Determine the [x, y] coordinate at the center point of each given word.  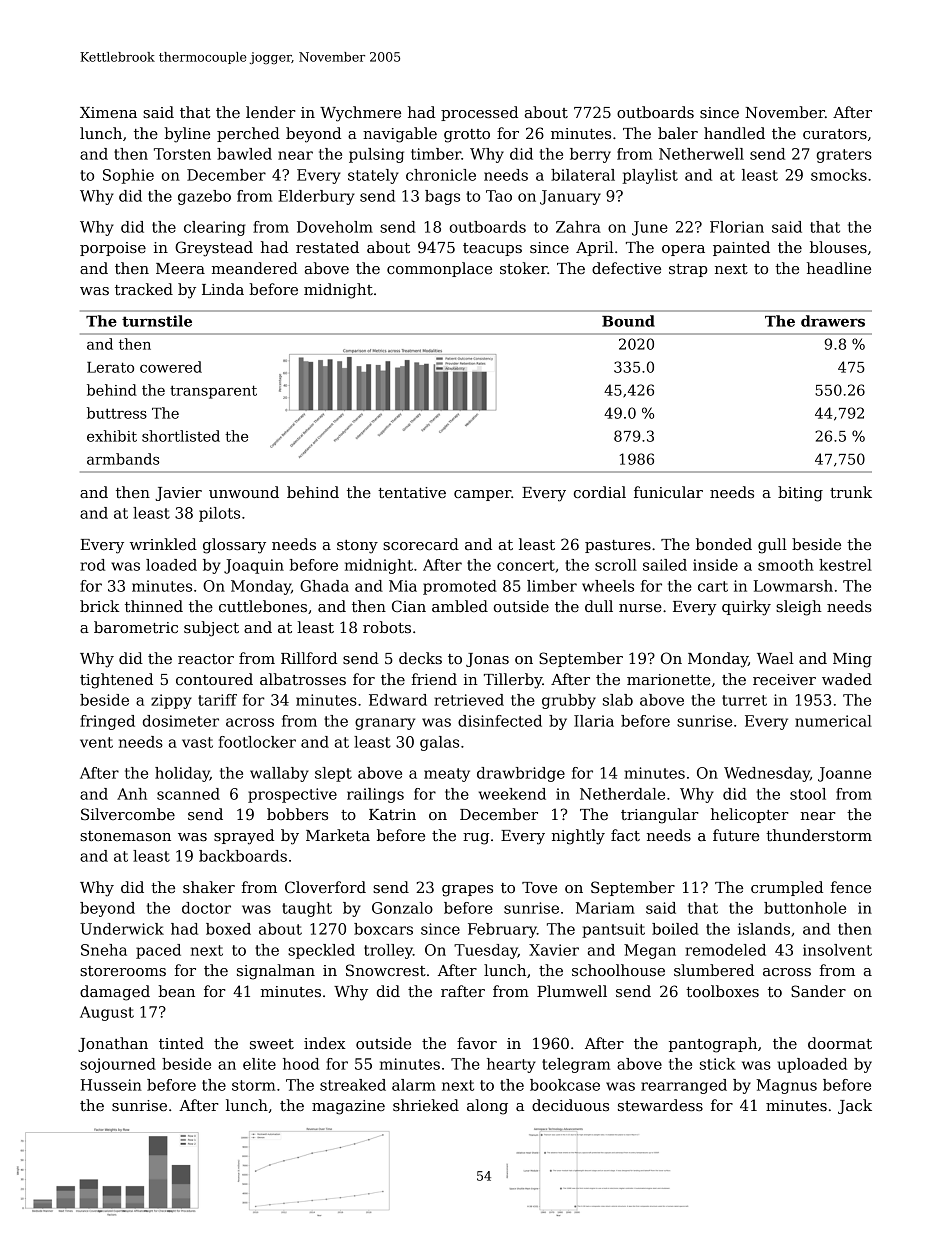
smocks [839, 175]
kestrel [845, 565]
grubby [569, 701]
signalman [276, 972]
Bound [628, 321]
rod [92, 565]
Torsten [182, 154]
